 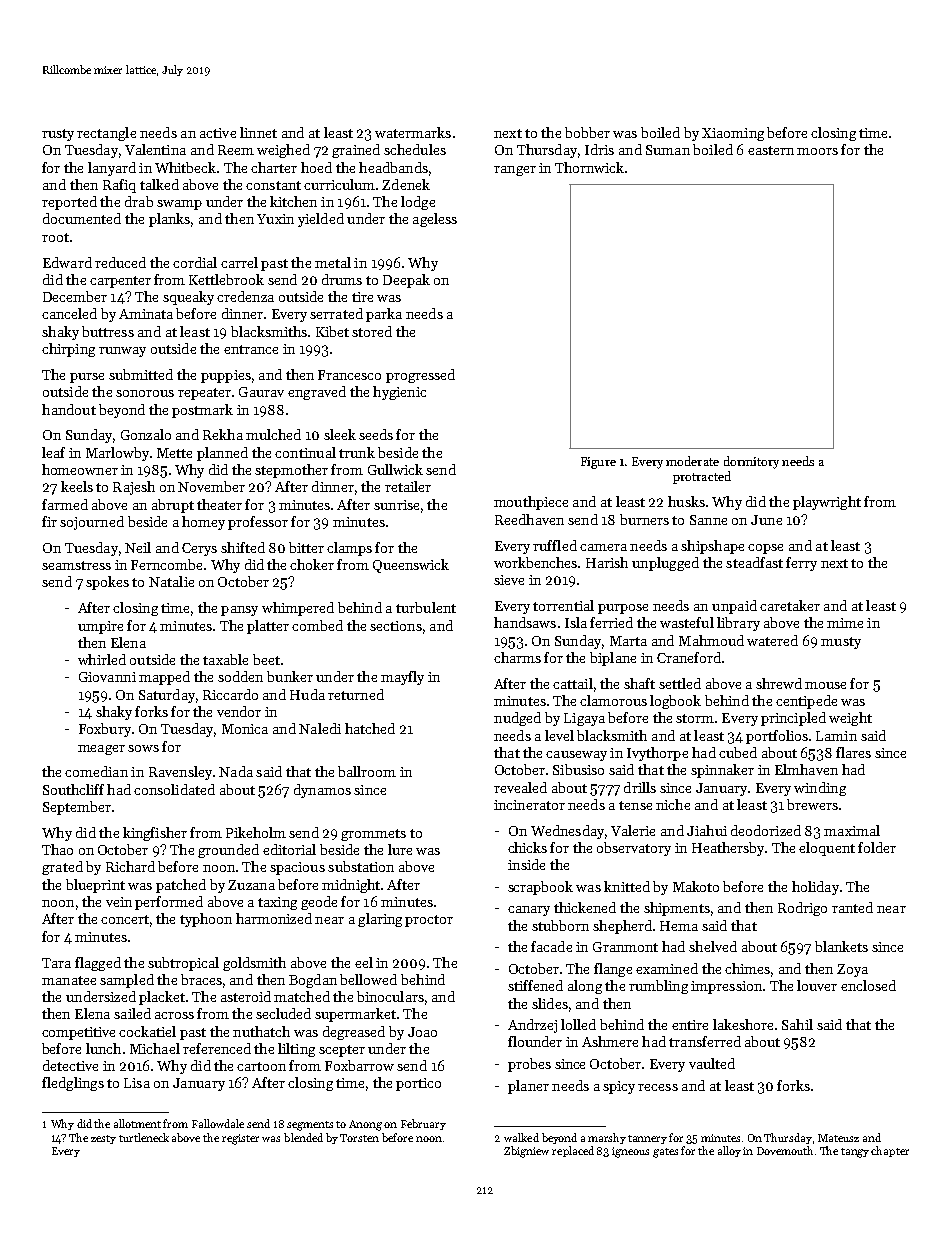 I want to click on Fallowdale, so click(x=218, y=1123).
